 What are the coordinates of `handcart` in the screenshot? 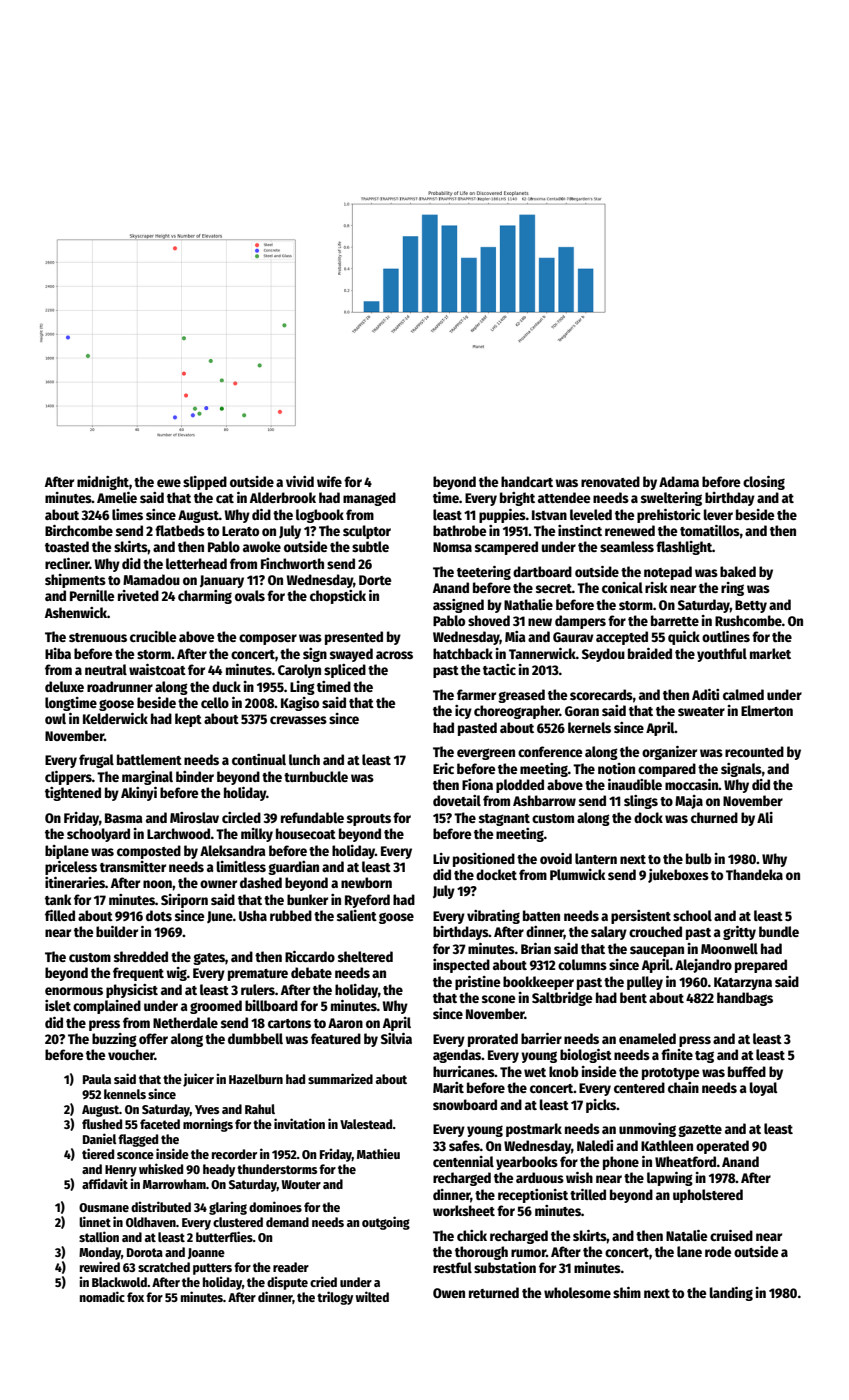 It's located at (527, 481).
